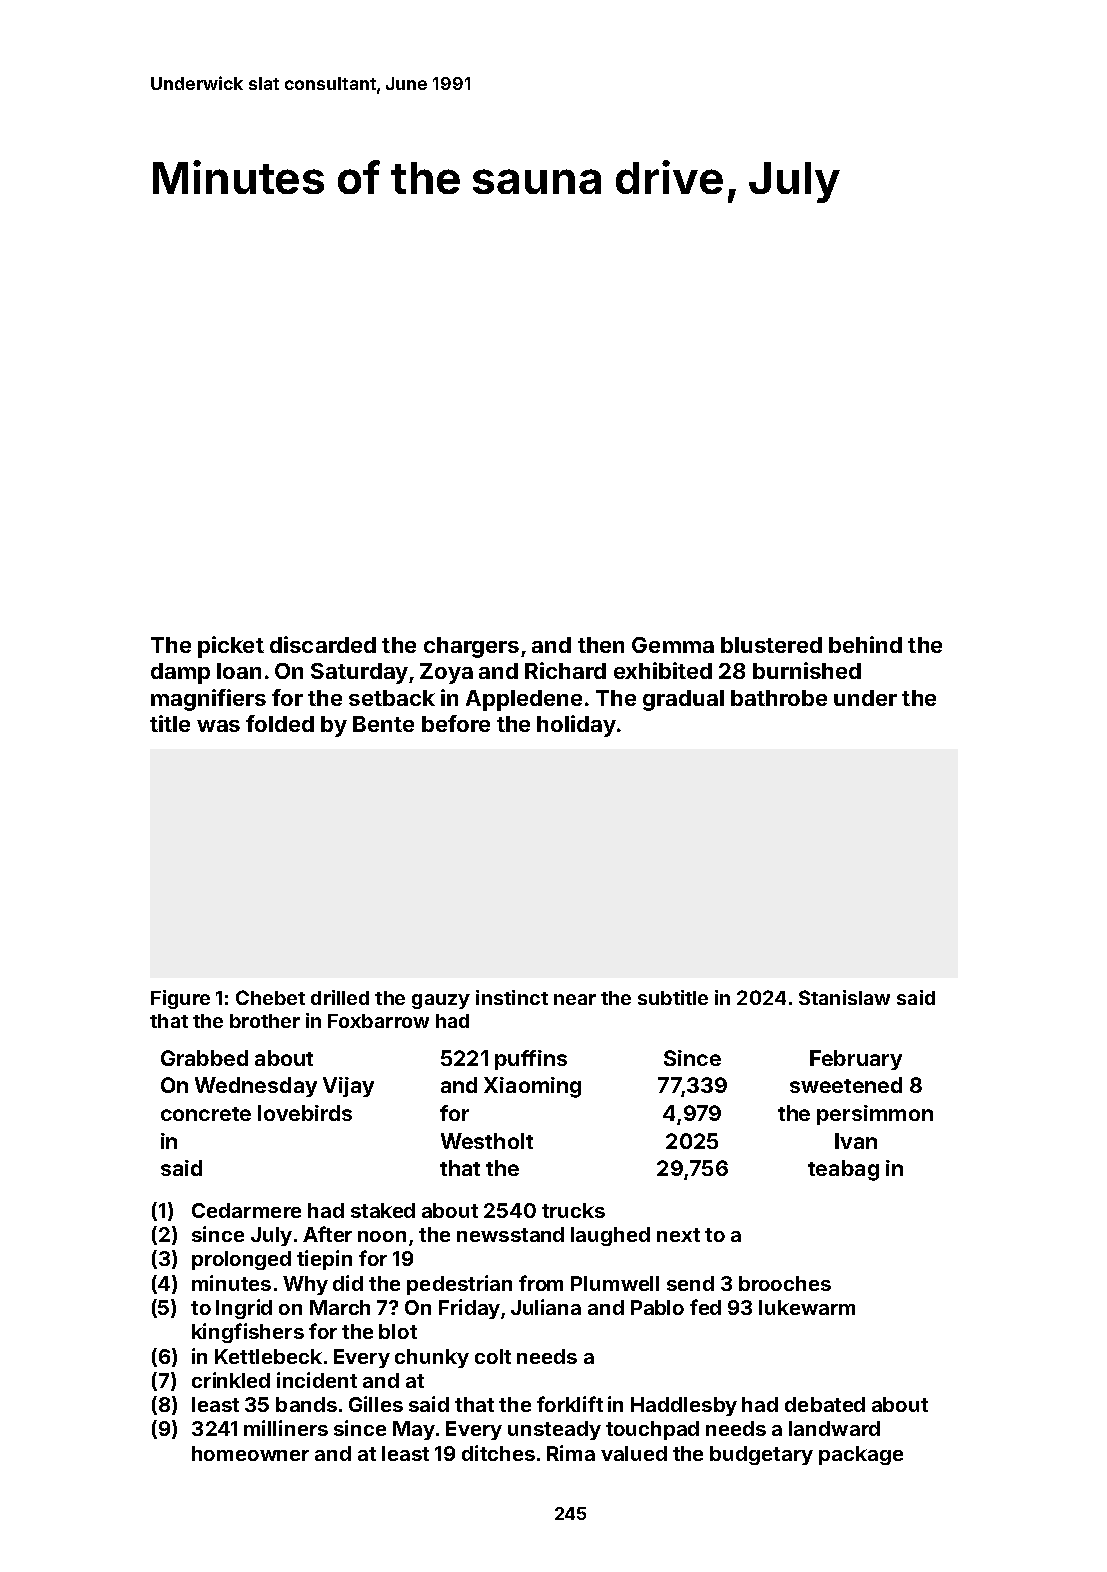 Image resolution: width=1107 pixels, height=1572 pixels. What do you see at coordinates (456, 723) in the screenshot?
I see `before` at bounding box center [456, 723].
